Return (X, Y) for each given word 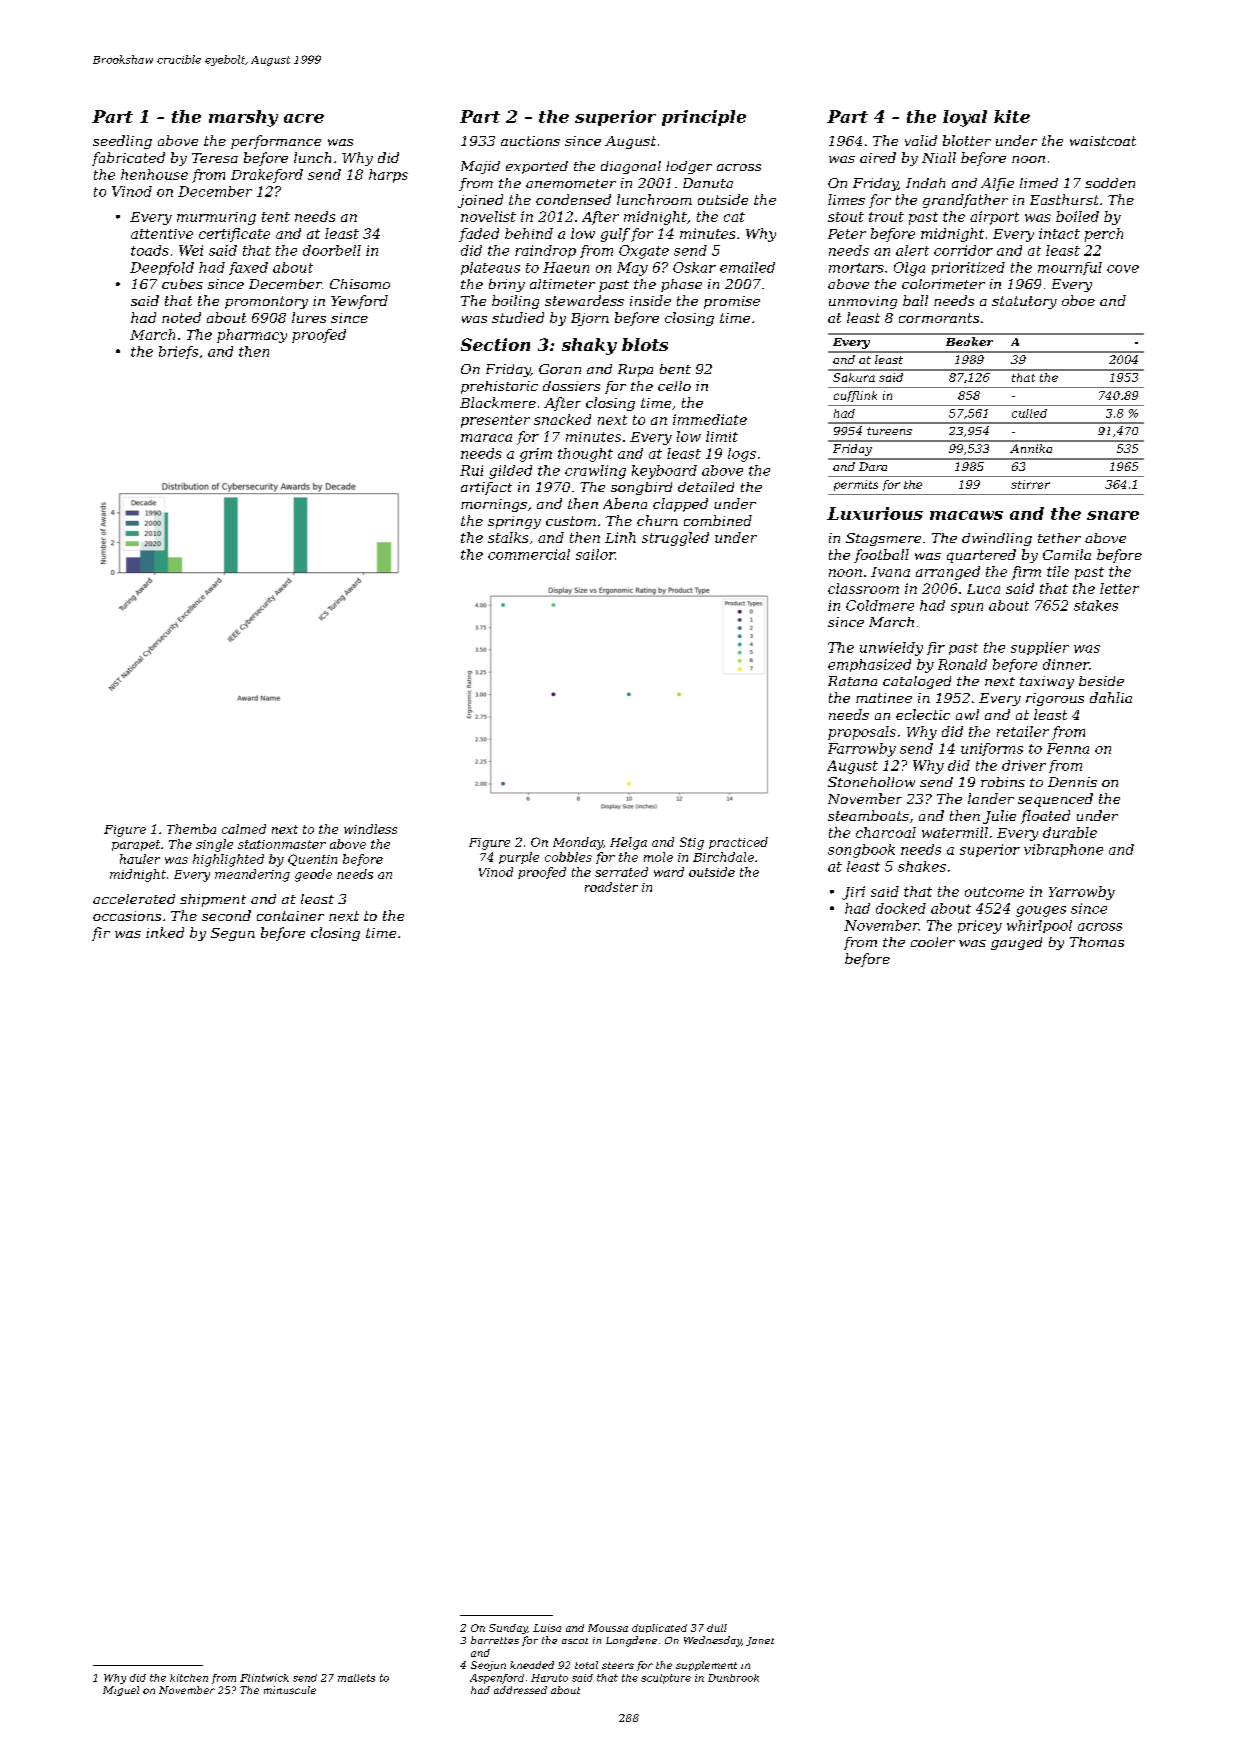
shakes (922, 866)
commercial (529, 554)
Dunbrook (733, 1678)
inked (165, 932)
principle (704, 118)
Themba (191, 829)
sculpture (666, 1679)
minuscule (290, 1690)
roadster (611, 887)
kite (1012, 116)
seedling (122, 142)
